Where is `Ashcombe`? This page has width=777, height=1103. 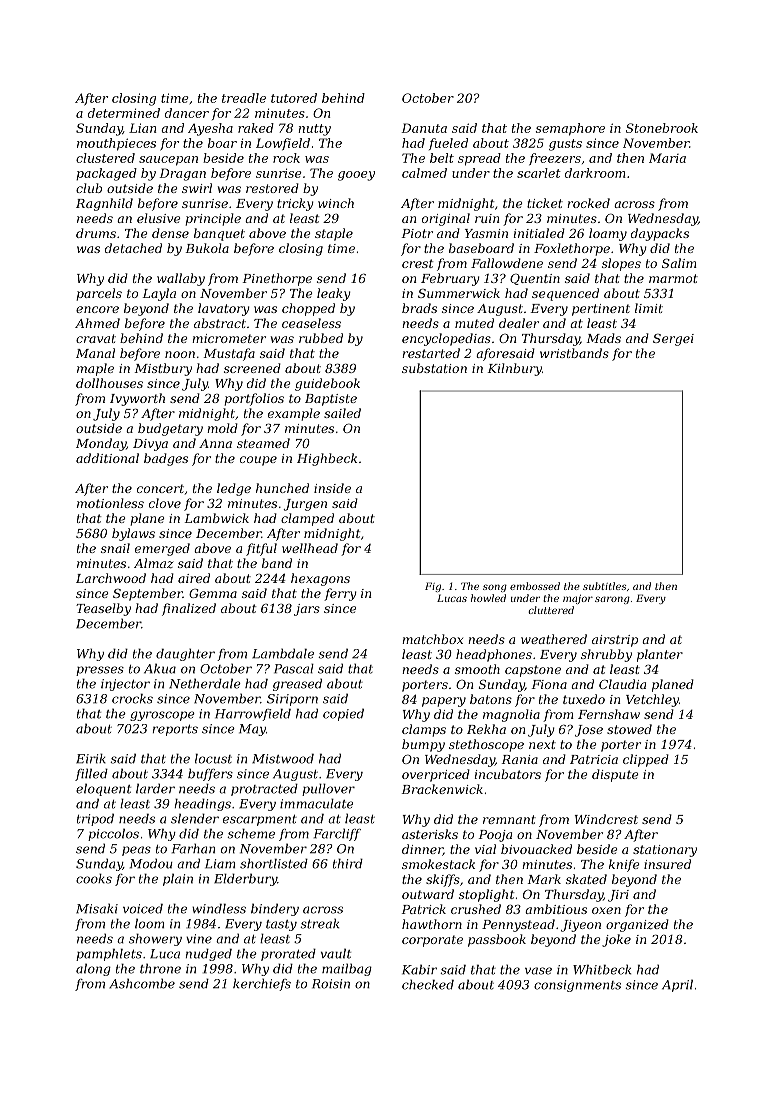 Ashcombe is located at coordinates (142, 983).
